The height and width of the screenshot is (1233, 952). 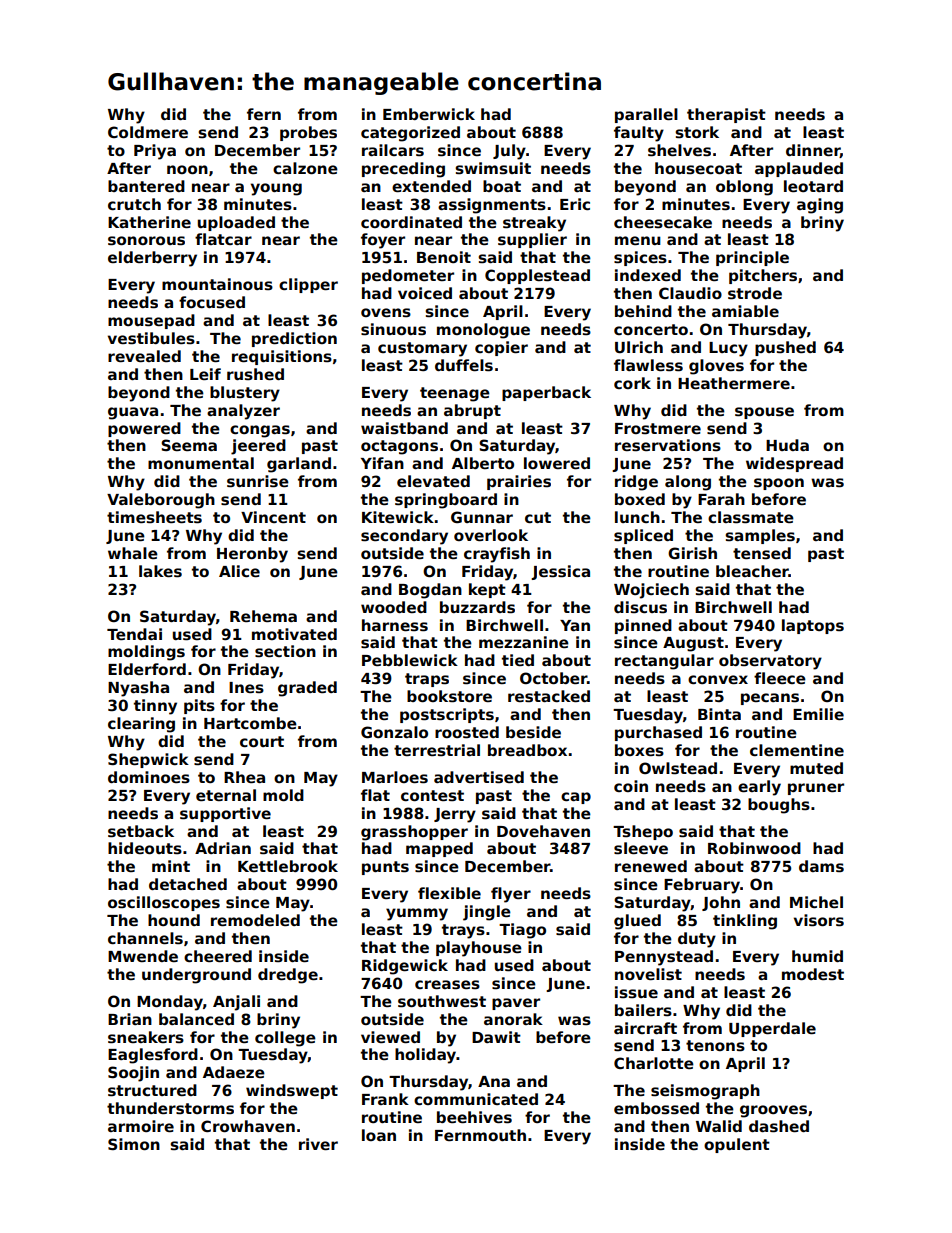 What do you see at coordinates (813, 151) in the screenshot?
I see `dinner` at bounding box center [813, 151].
